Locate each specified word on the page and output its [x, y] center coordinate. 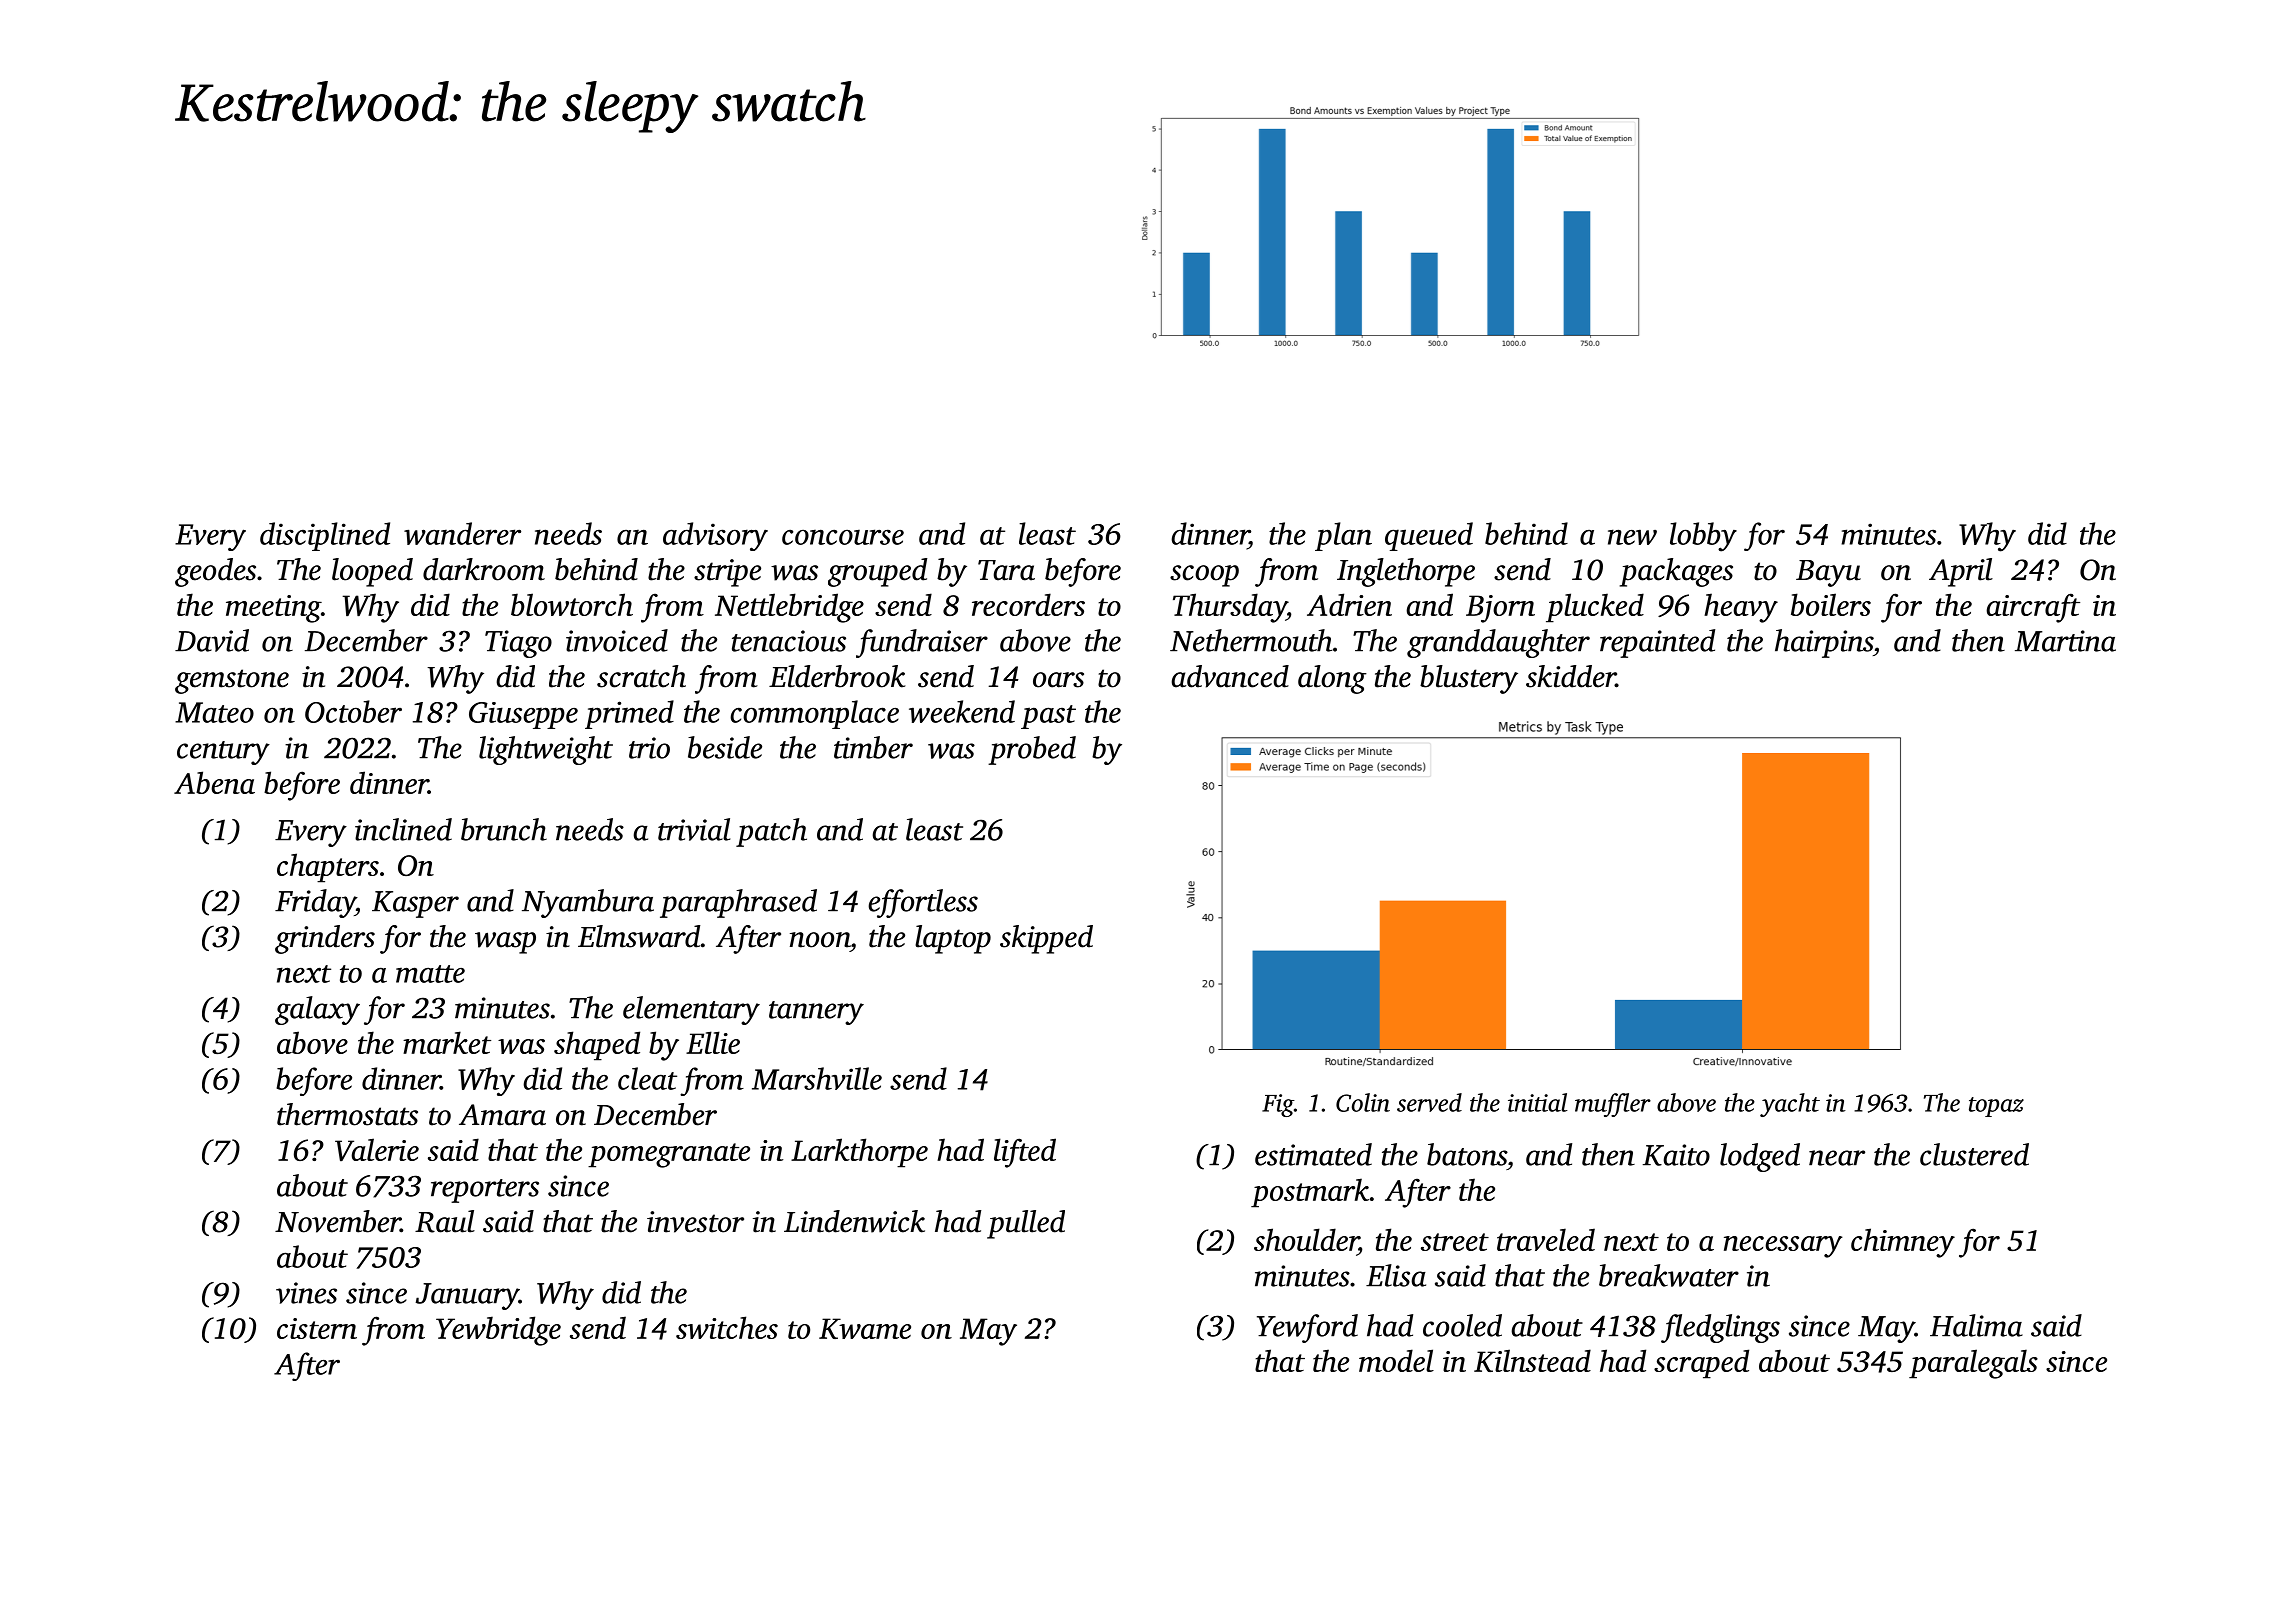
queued [1429, 536]
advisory [715, 536]
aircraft [2033, 608]
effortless [923, 903]
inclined [403, 829]
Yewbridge [498, 1331]
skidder [1571, 676]
